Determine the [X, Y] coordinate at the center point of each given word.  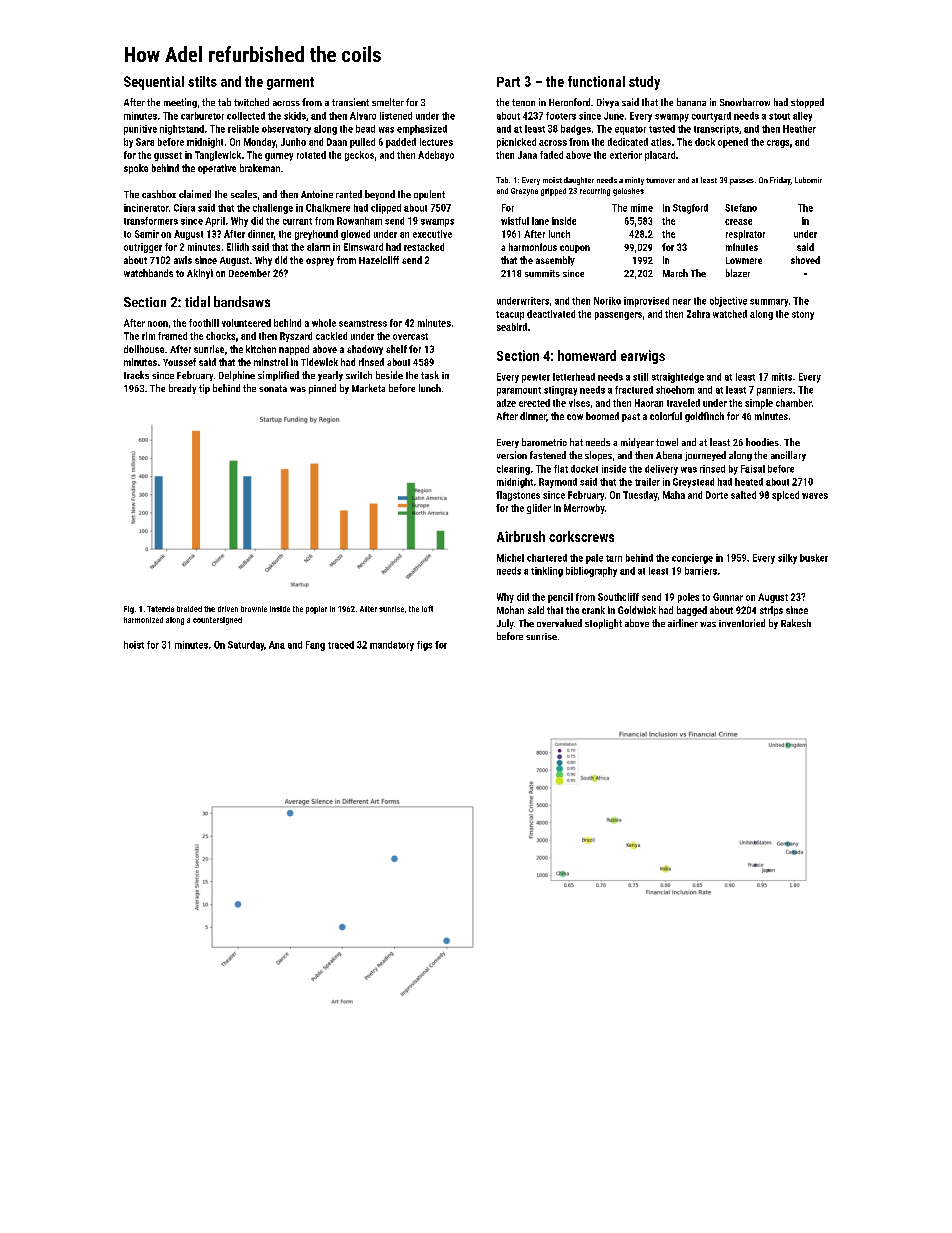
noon [158, 324]
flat [561, 469]
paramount [519, 391]
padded [401, 143]
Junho [293, 142]
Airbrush [521, 536]
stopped [807, 103]
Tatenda [160, 609]
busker [814, 558]
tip [204, 389]
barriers [701, 571]
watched [730, 314]
